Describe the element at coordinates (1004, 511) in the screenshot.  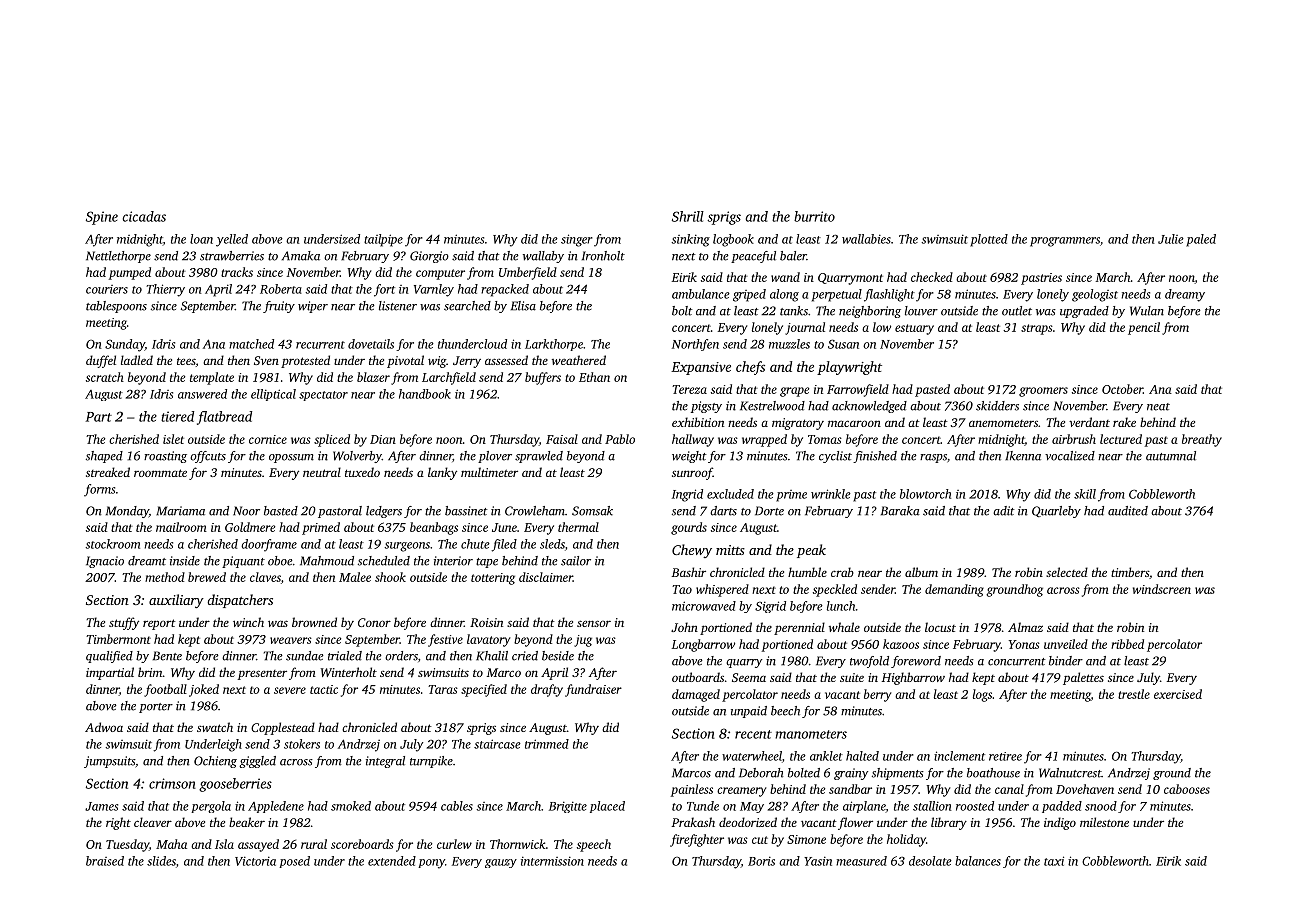
I see `adit` at that location.
